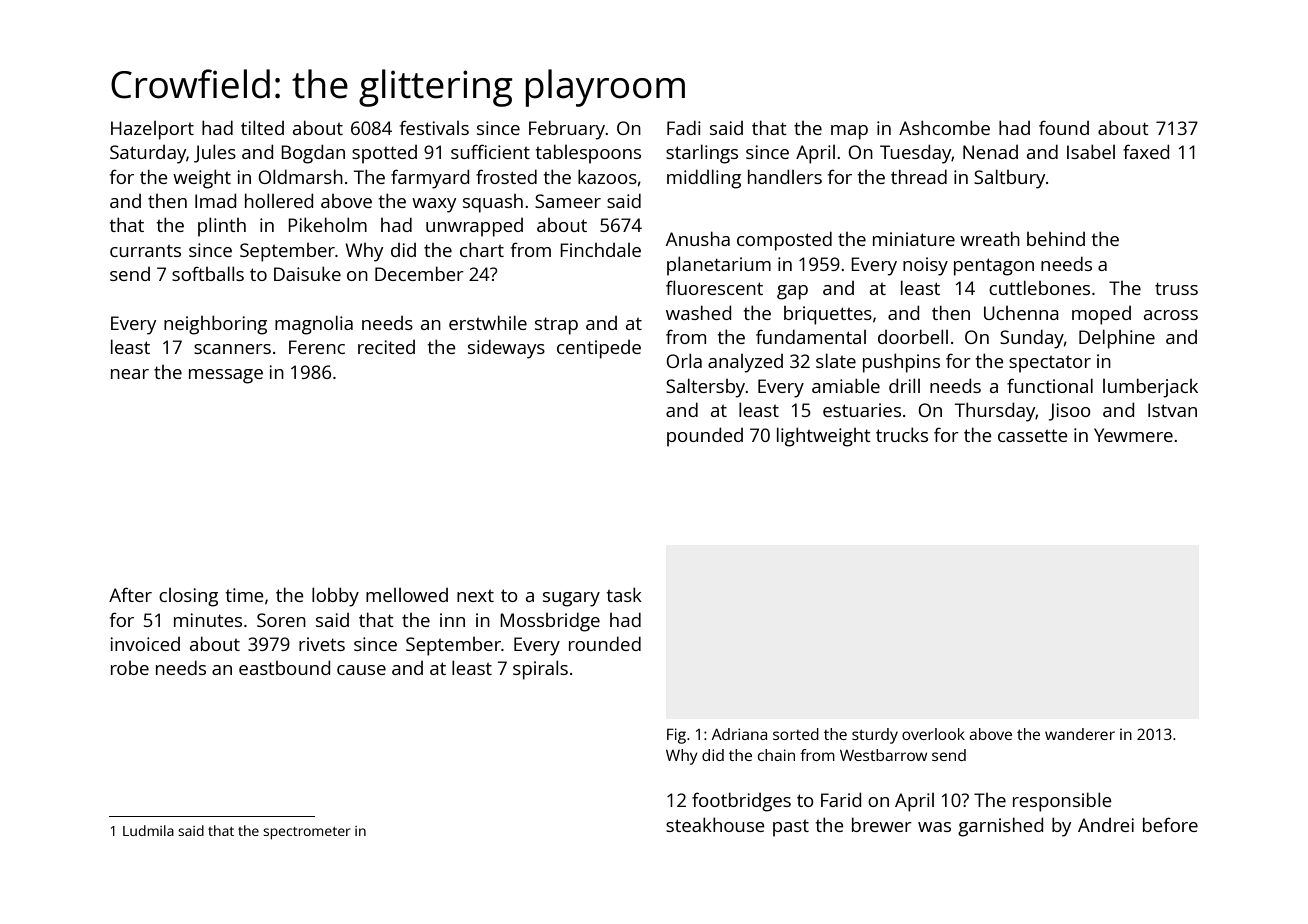 The width and height of the image is (1308, 924). Describe the element at coordinates (307, 833) in the image. I see `spectrometer` at that location.
